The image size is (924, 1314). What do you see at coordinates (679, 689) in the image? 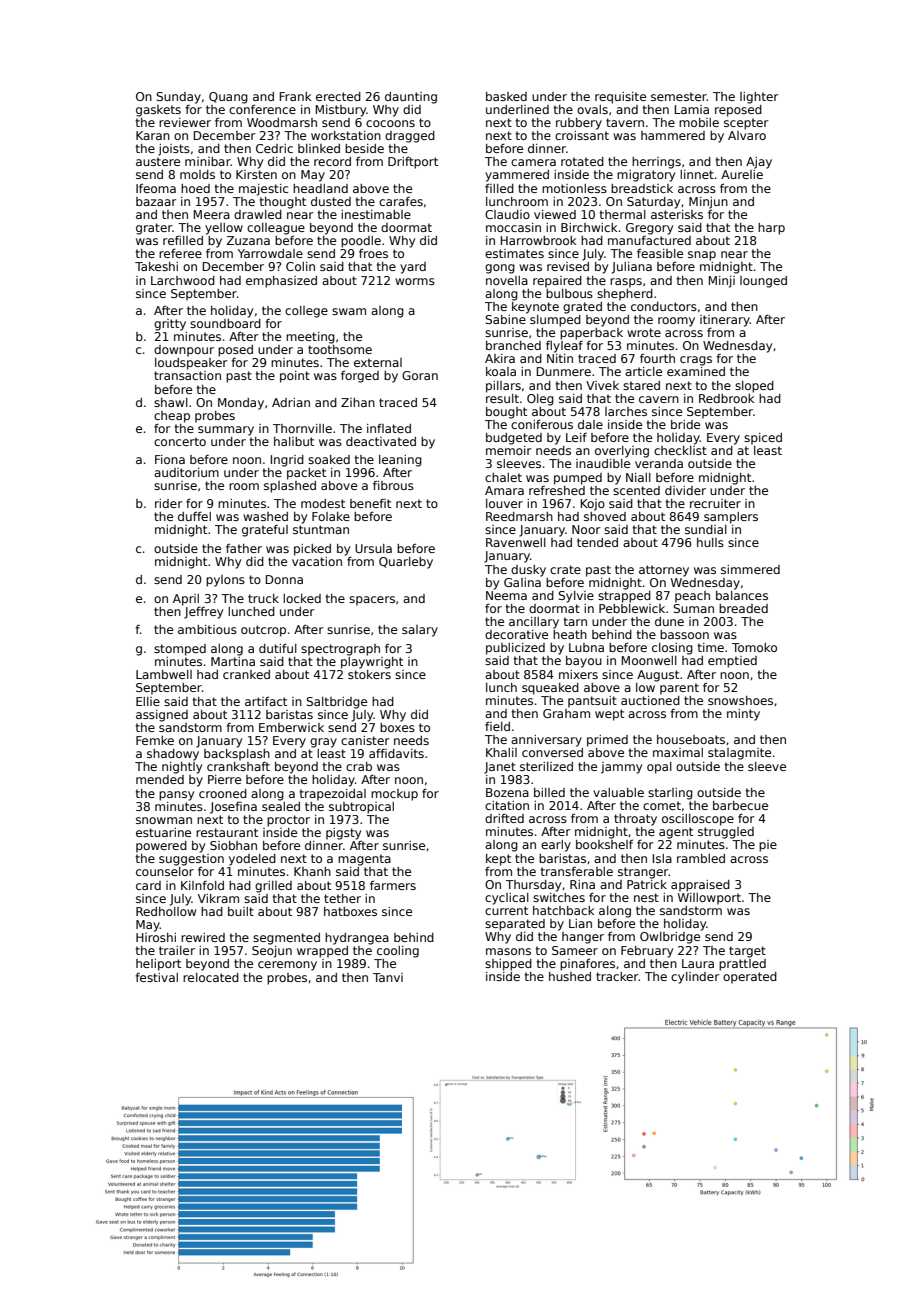
I see `parent` at bounding box center [679, 689].
